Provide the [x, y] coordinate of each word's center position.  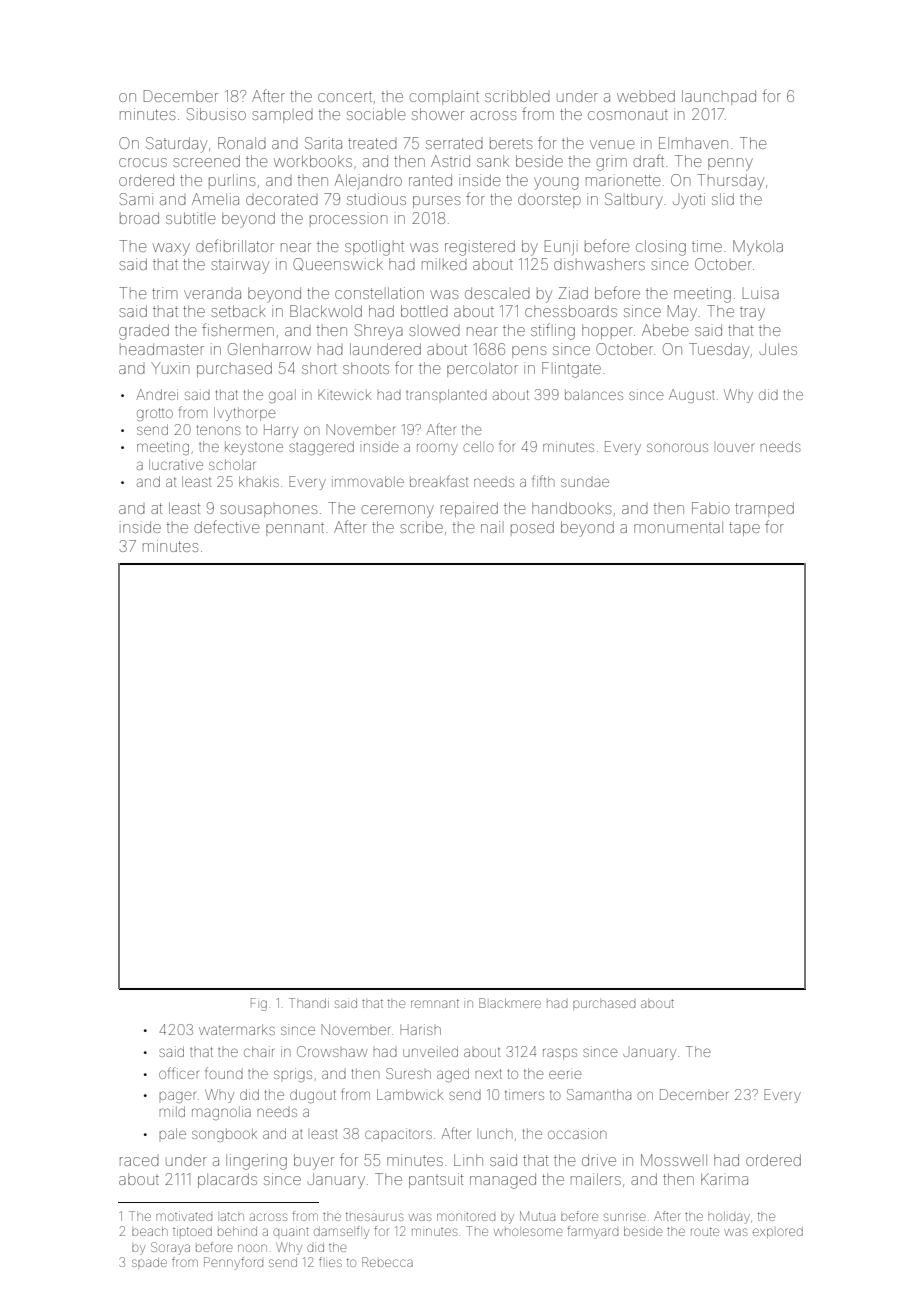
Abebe [665, 330]
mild [172, 1111]
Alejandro [368, 181]
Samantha [599, 1094]
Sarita [323, 143]
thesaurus [374, 1216]
